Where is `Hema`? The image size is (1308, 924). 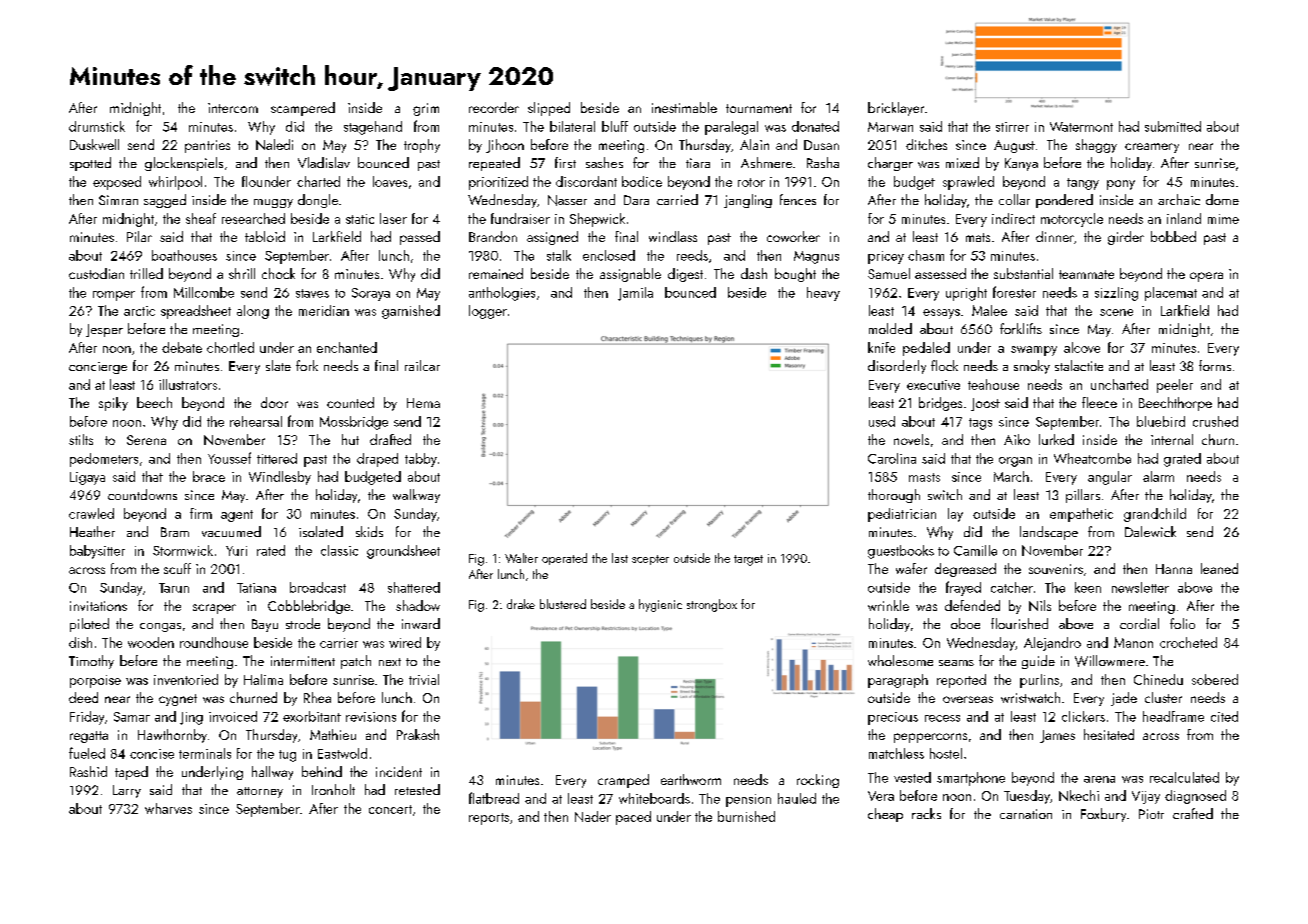 Hema is located at coordinates (423, 403).
